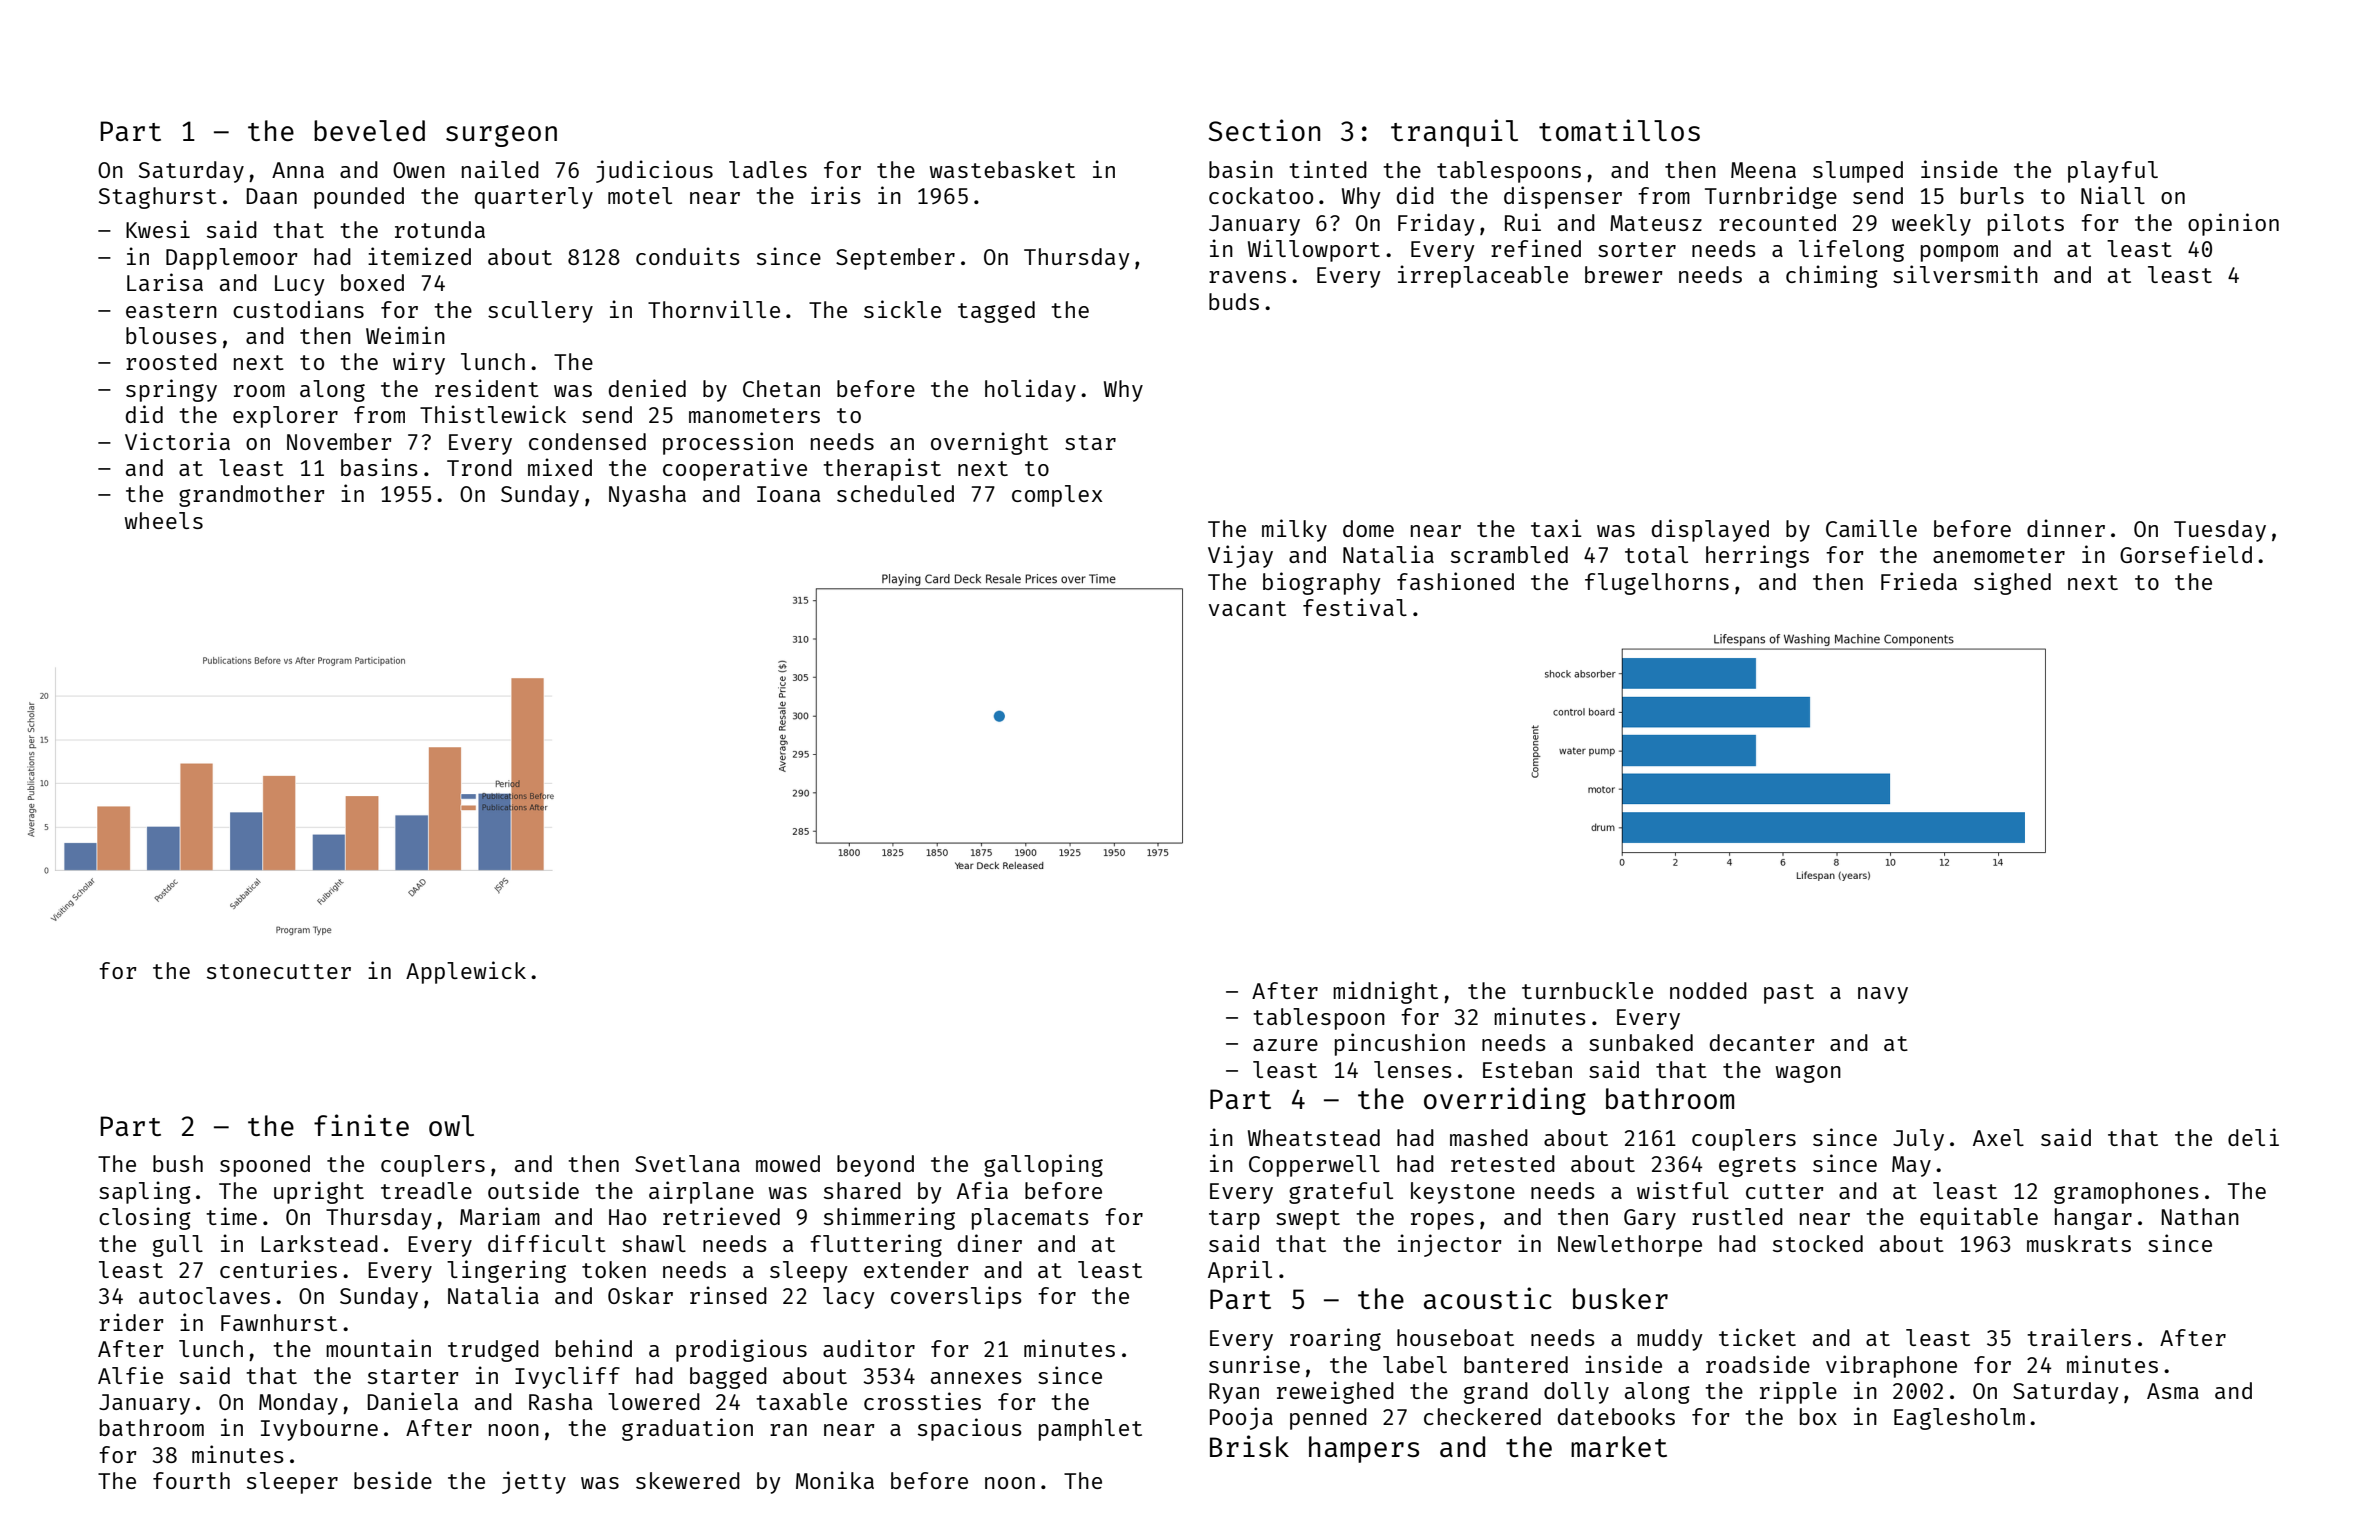 This page has height=1540, width=2380. I want to click on surgeon, so click(501, 136).
